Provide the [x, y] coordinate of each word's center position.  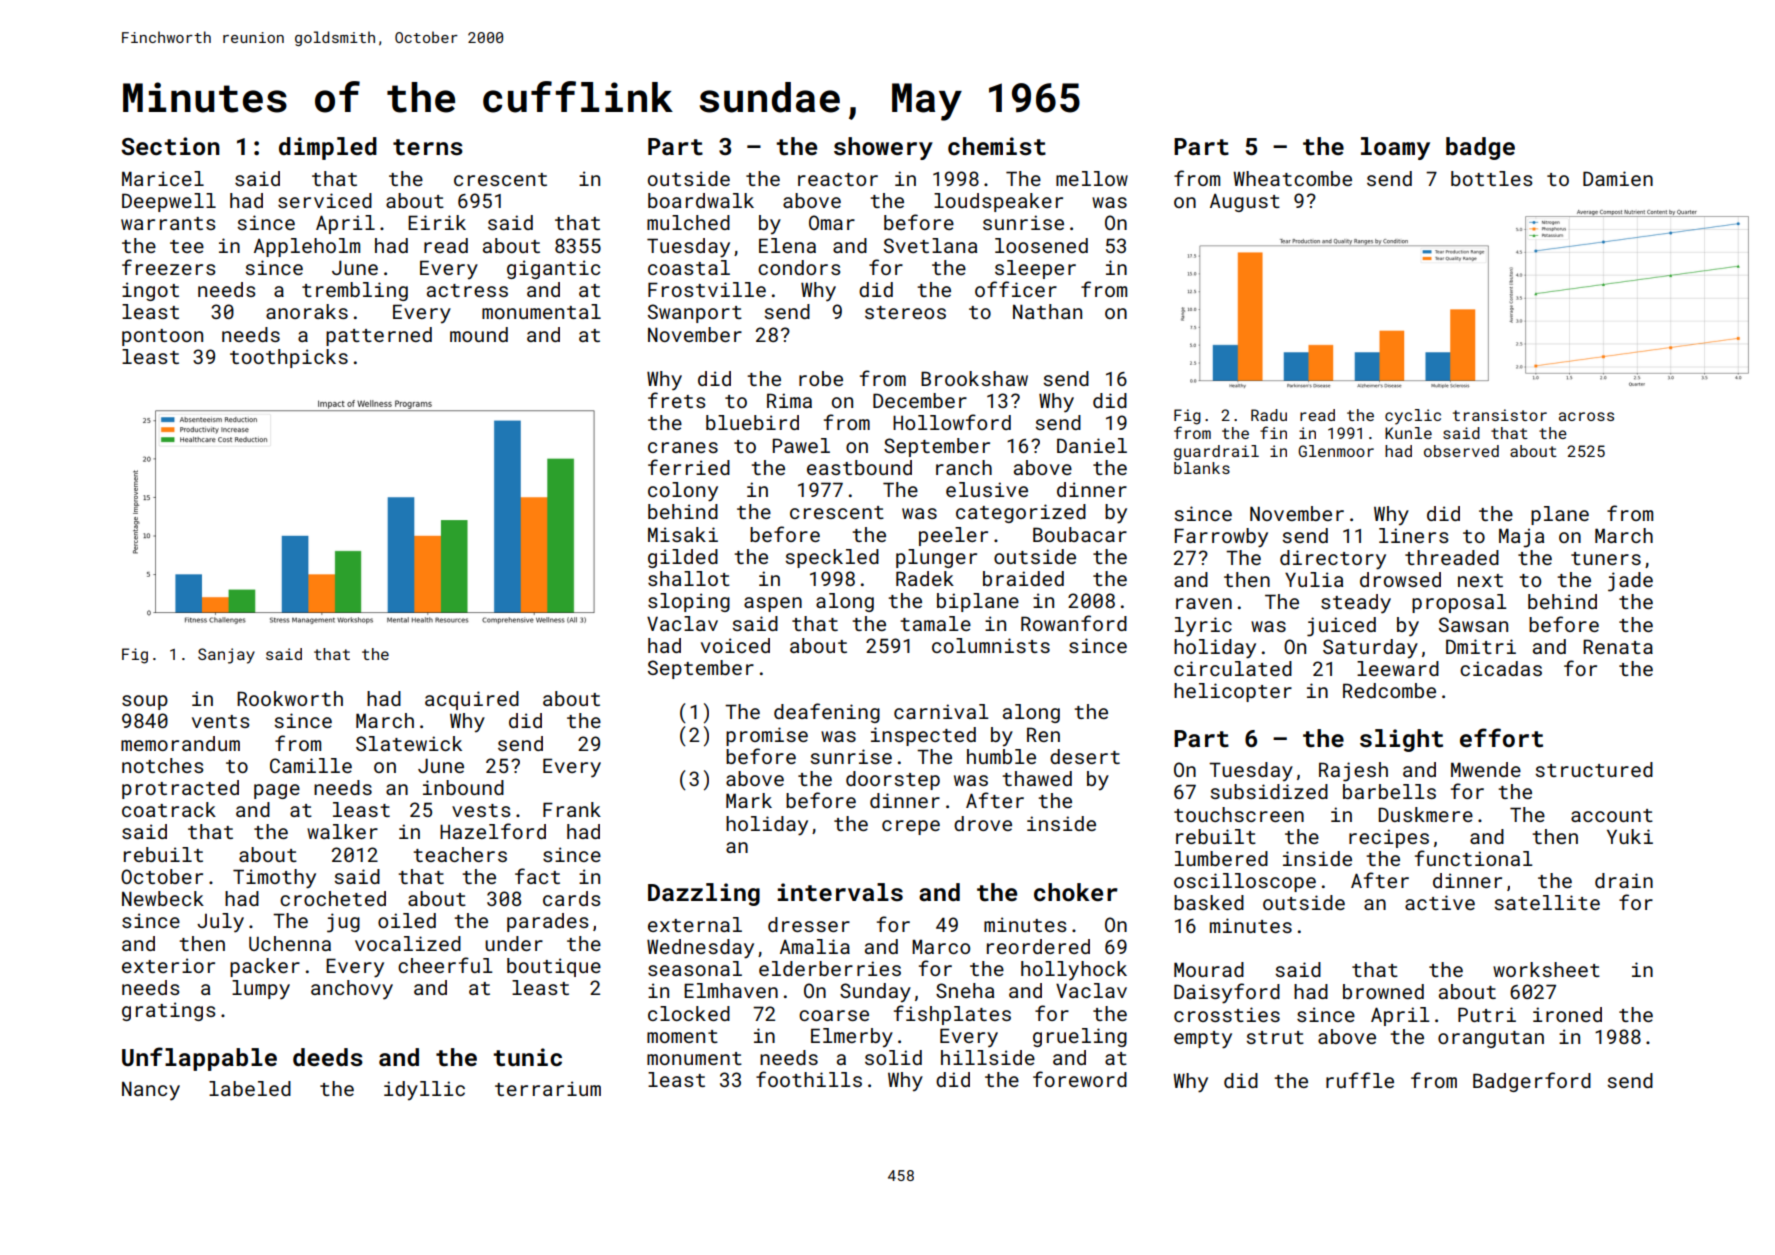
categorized [1021, 513]
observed [1461, 451]
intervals [840, 892]
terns [428, 147]
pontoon [162, 337]
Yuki [1630, 836]
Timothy [274, 879]
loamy [1395, 148]
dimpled [328, 148]
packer [265, 967]
